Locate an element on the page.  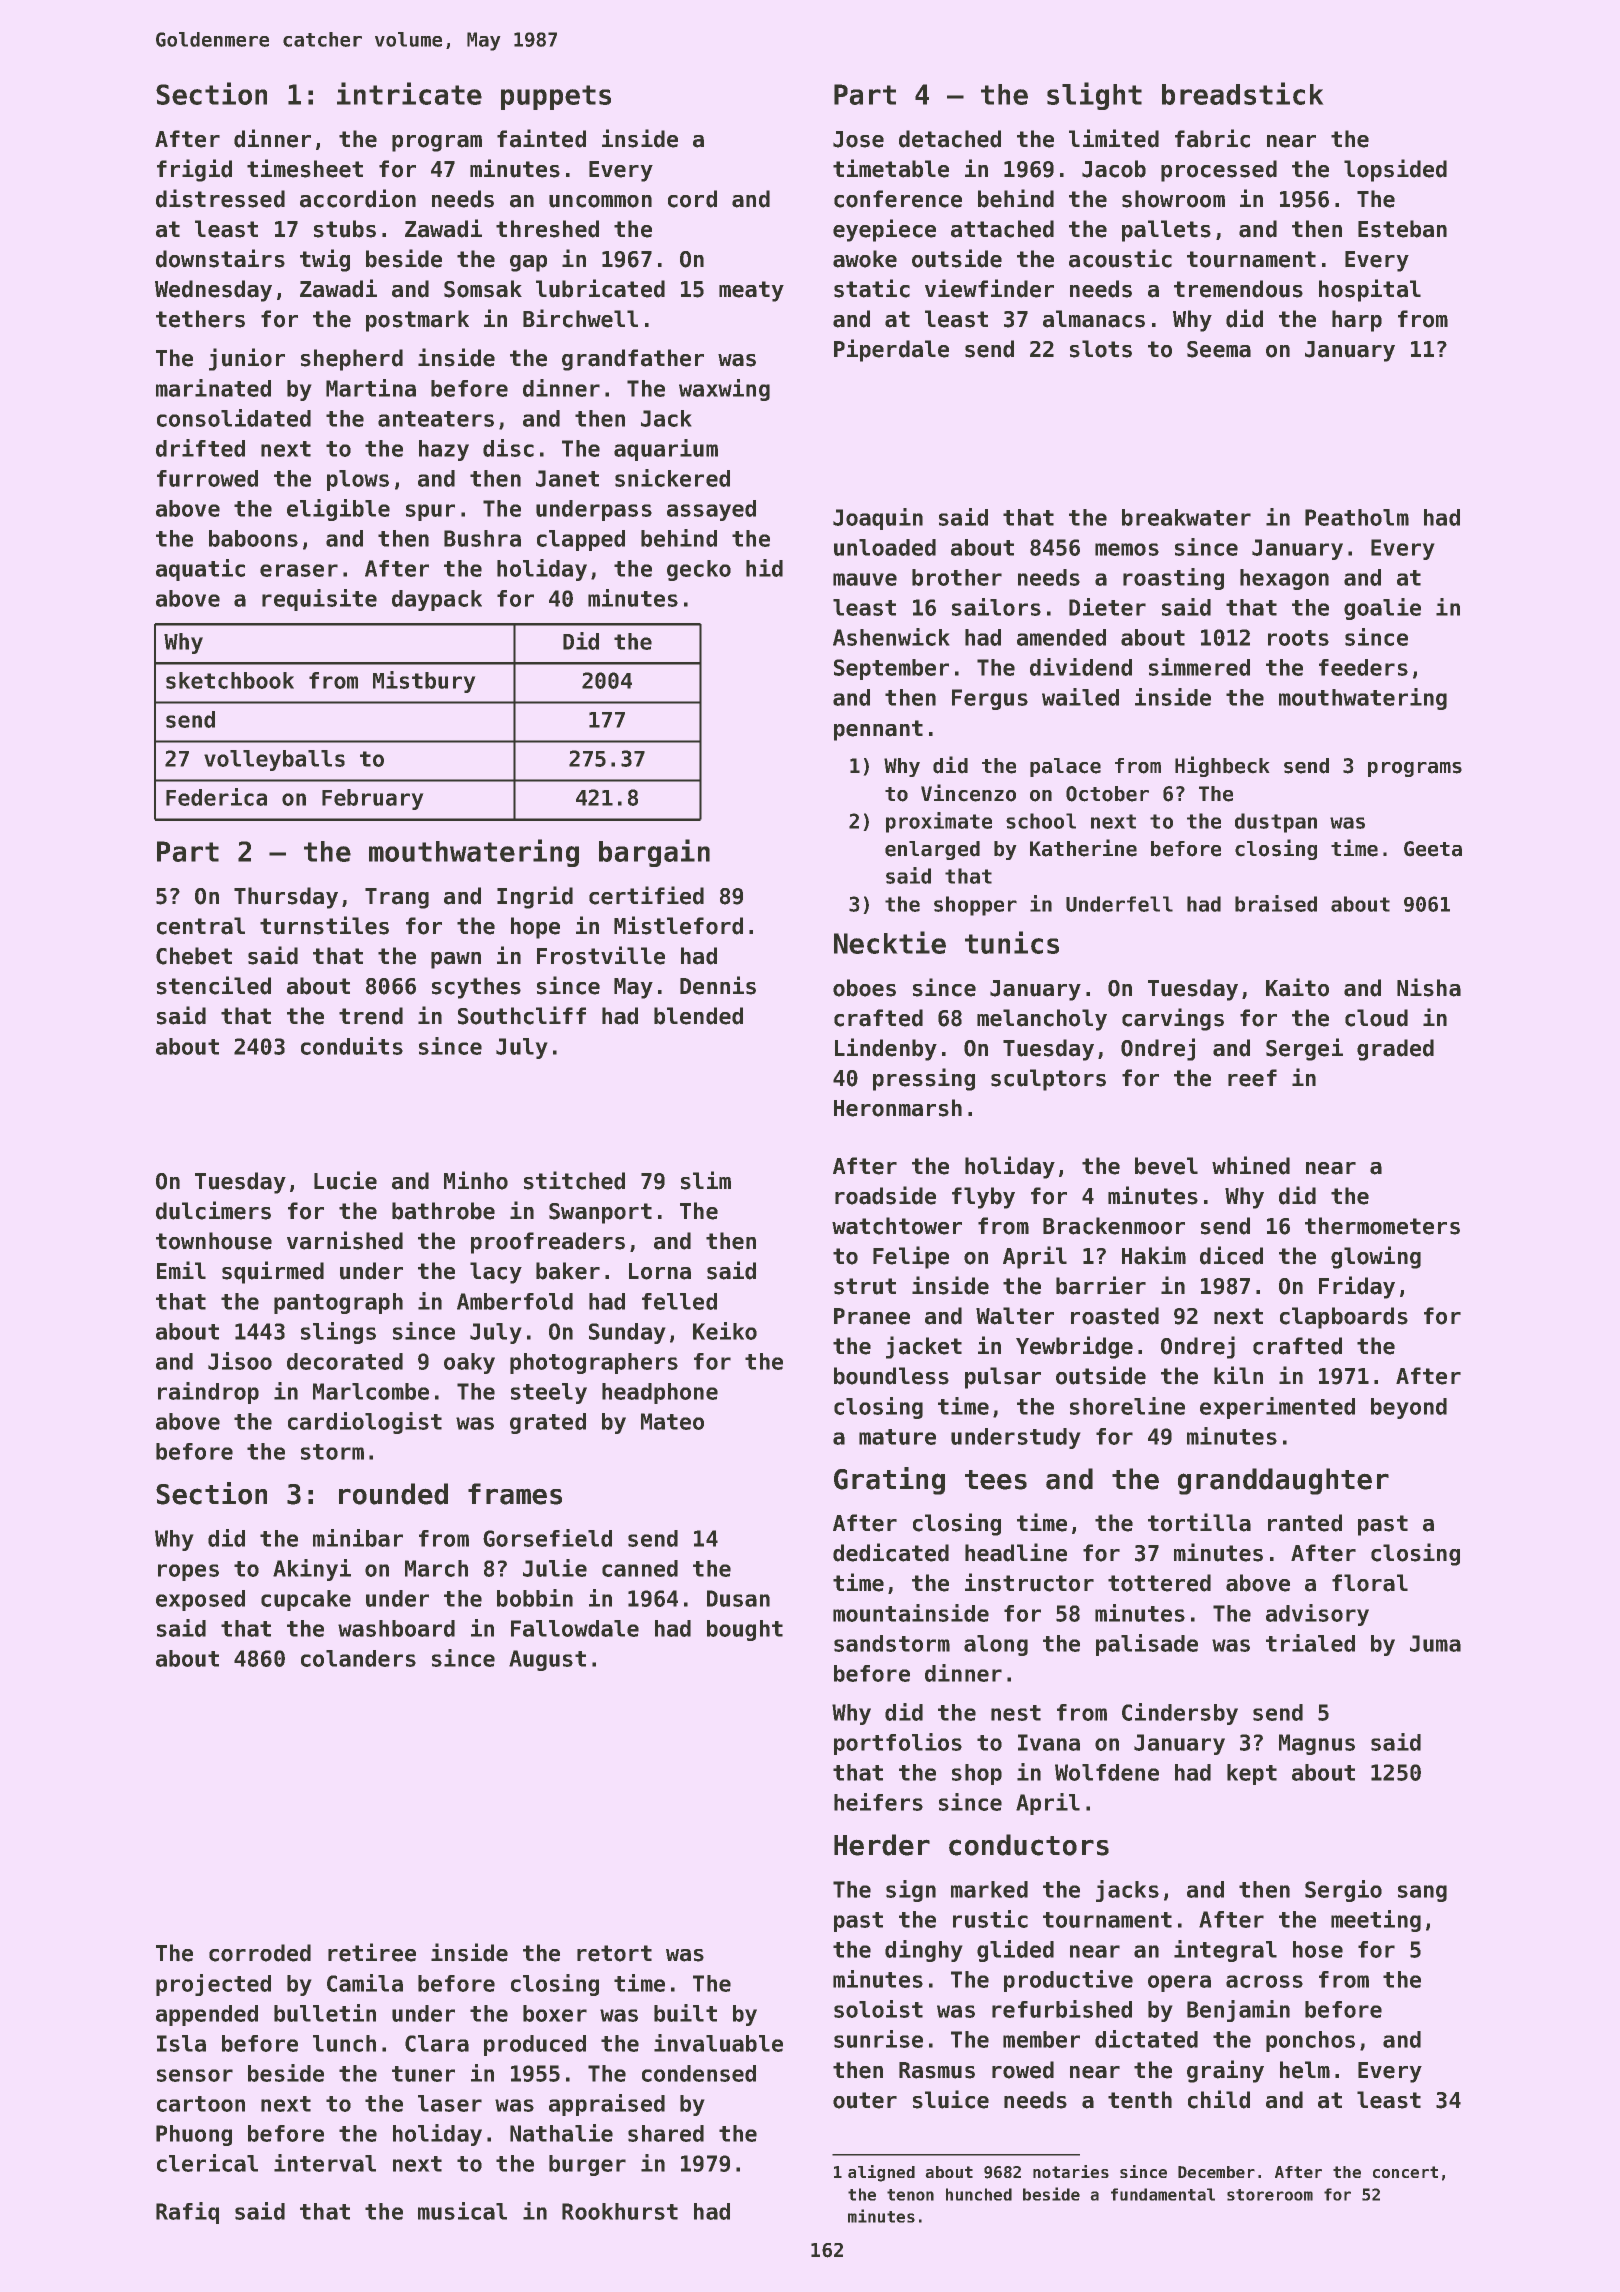
musical is located at coordinates (462, 2211).
